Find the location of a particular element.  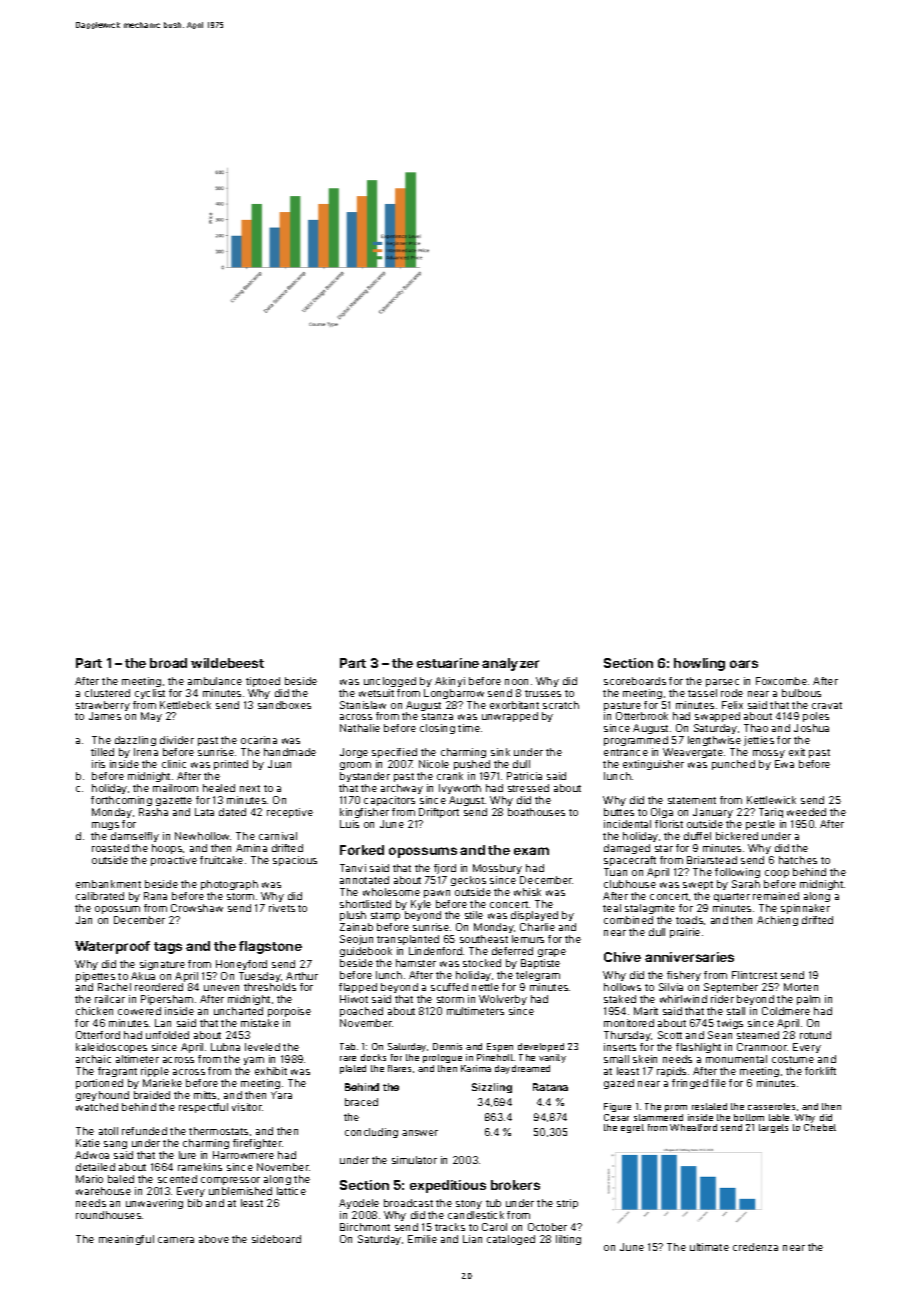

spacious is located at coordinates (295, 861).
